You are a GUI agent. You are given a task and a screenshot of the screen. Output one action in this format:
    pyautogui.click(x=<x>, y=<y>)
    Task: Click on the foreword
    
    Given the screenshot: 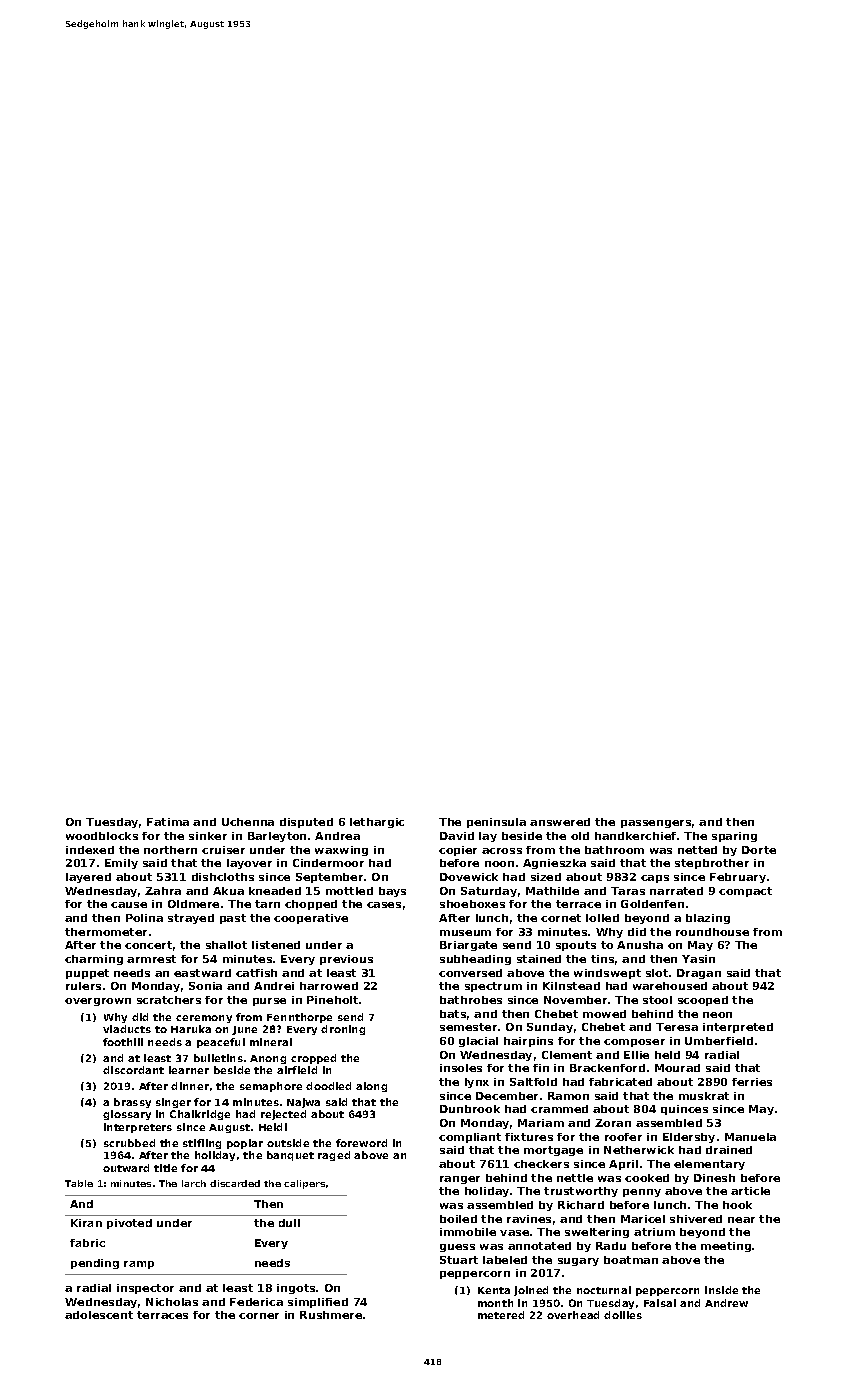 What is the action you would take?
    pyautogui.click(x=361, y=1143)
